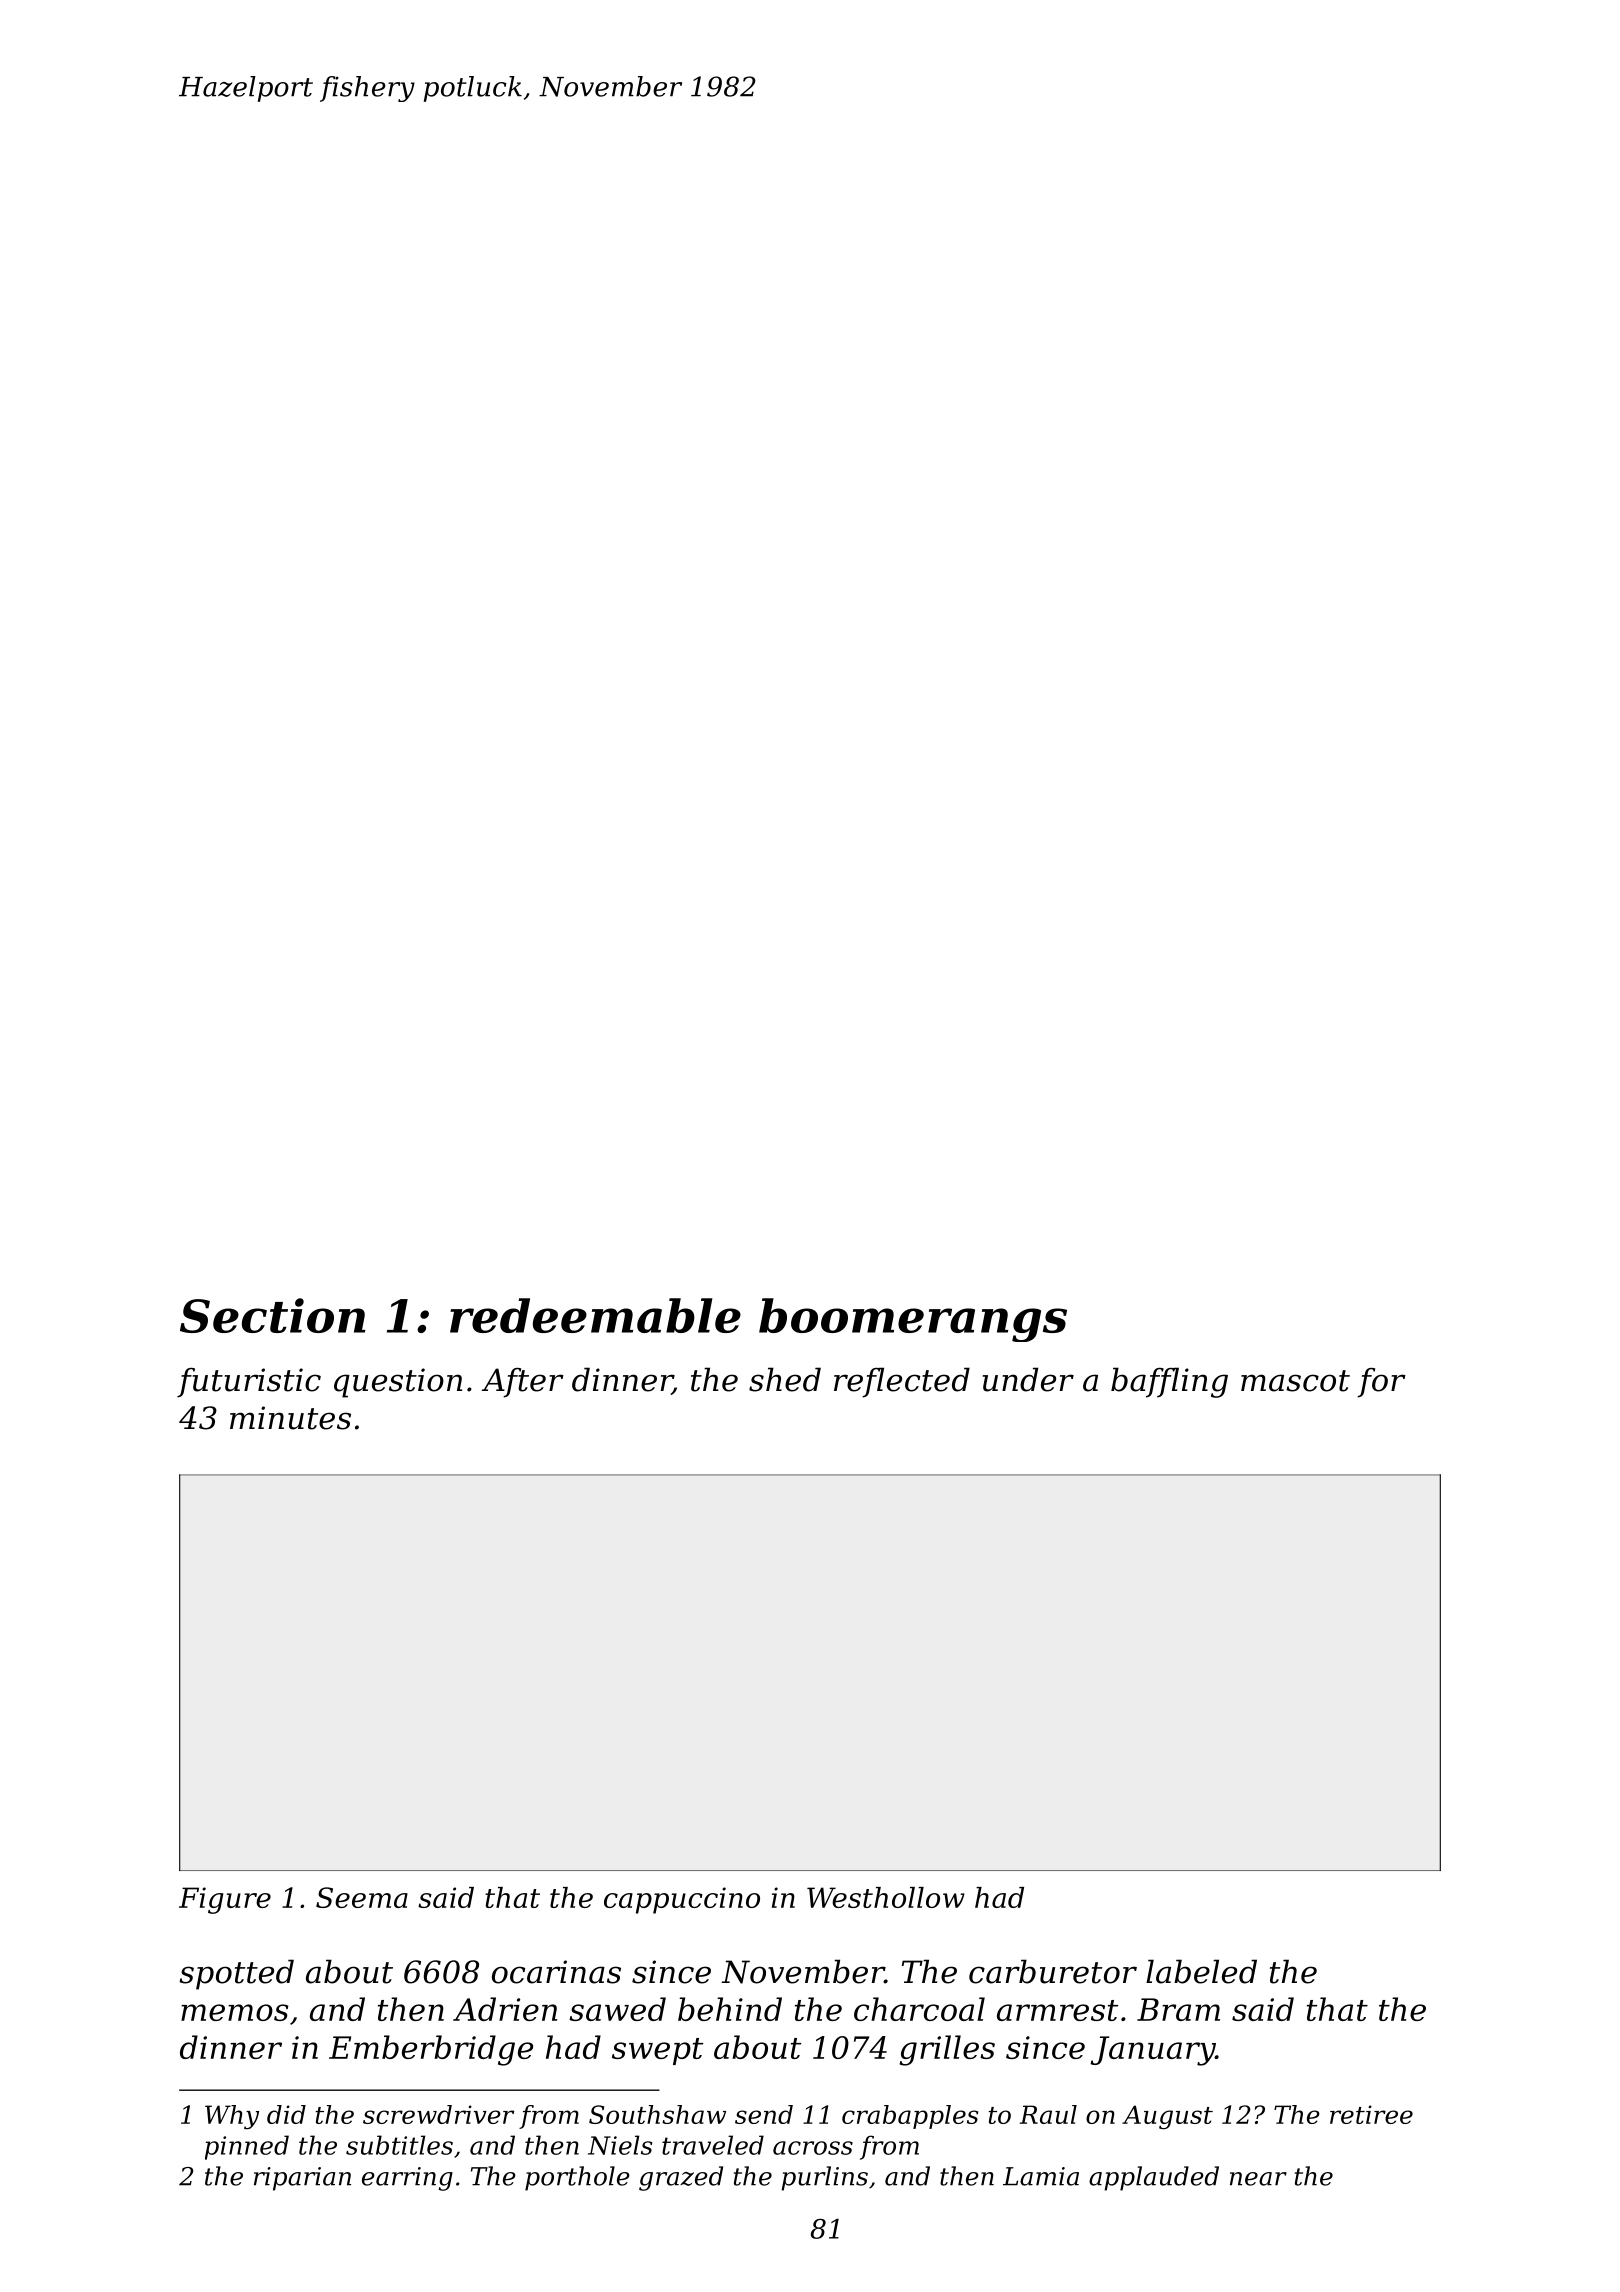 The height and width of the screenshot is (2292, 1620). I want to click on screwdriver, so click(438, 2114).
